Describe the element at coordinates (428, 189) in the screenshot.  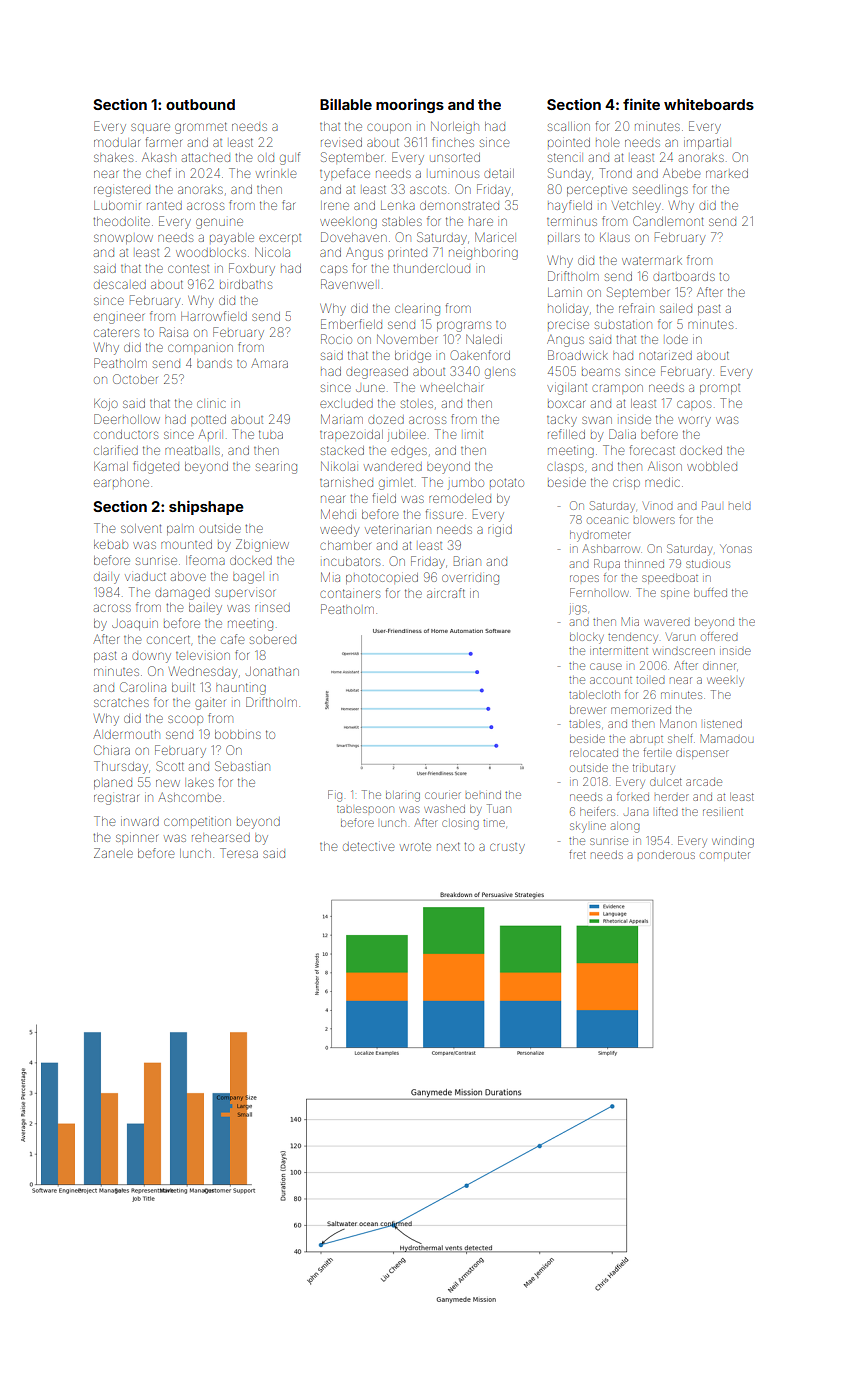
I see `ascots` at that location.
